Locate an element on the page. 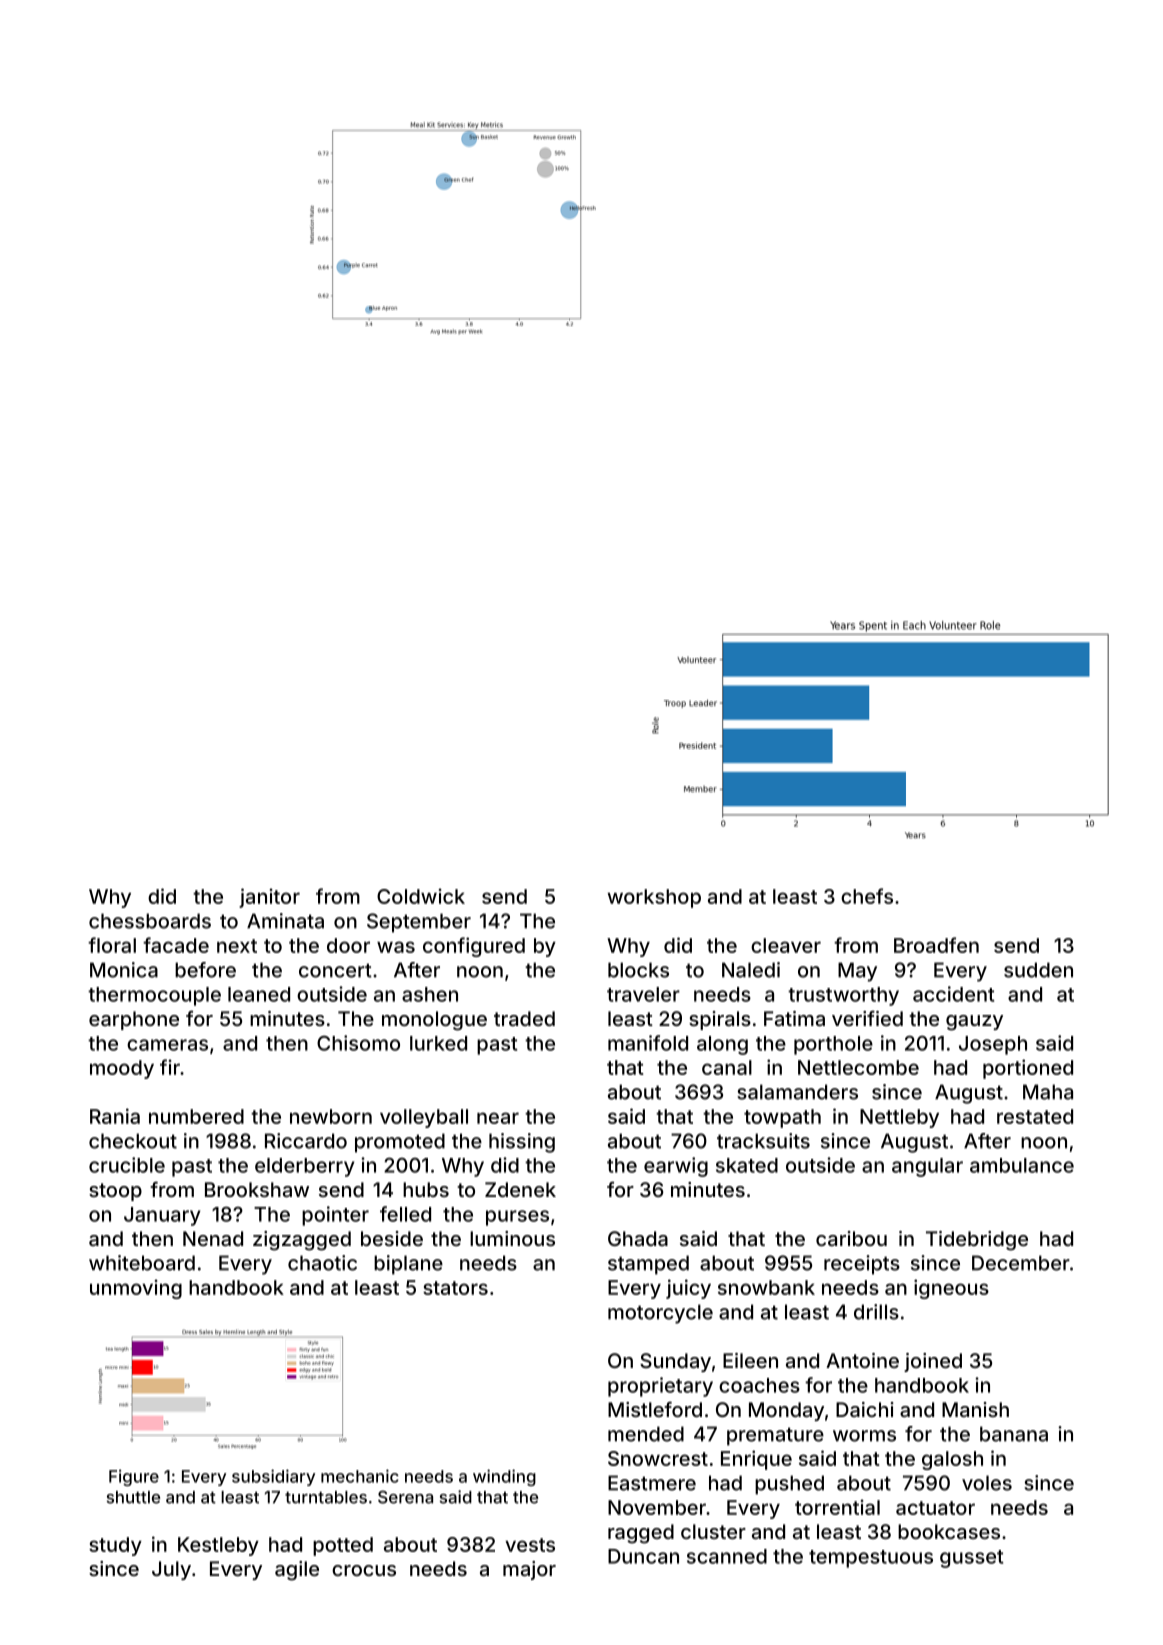 The image size is (1163, 1645). workshop is located at coordinates (654, 898).
